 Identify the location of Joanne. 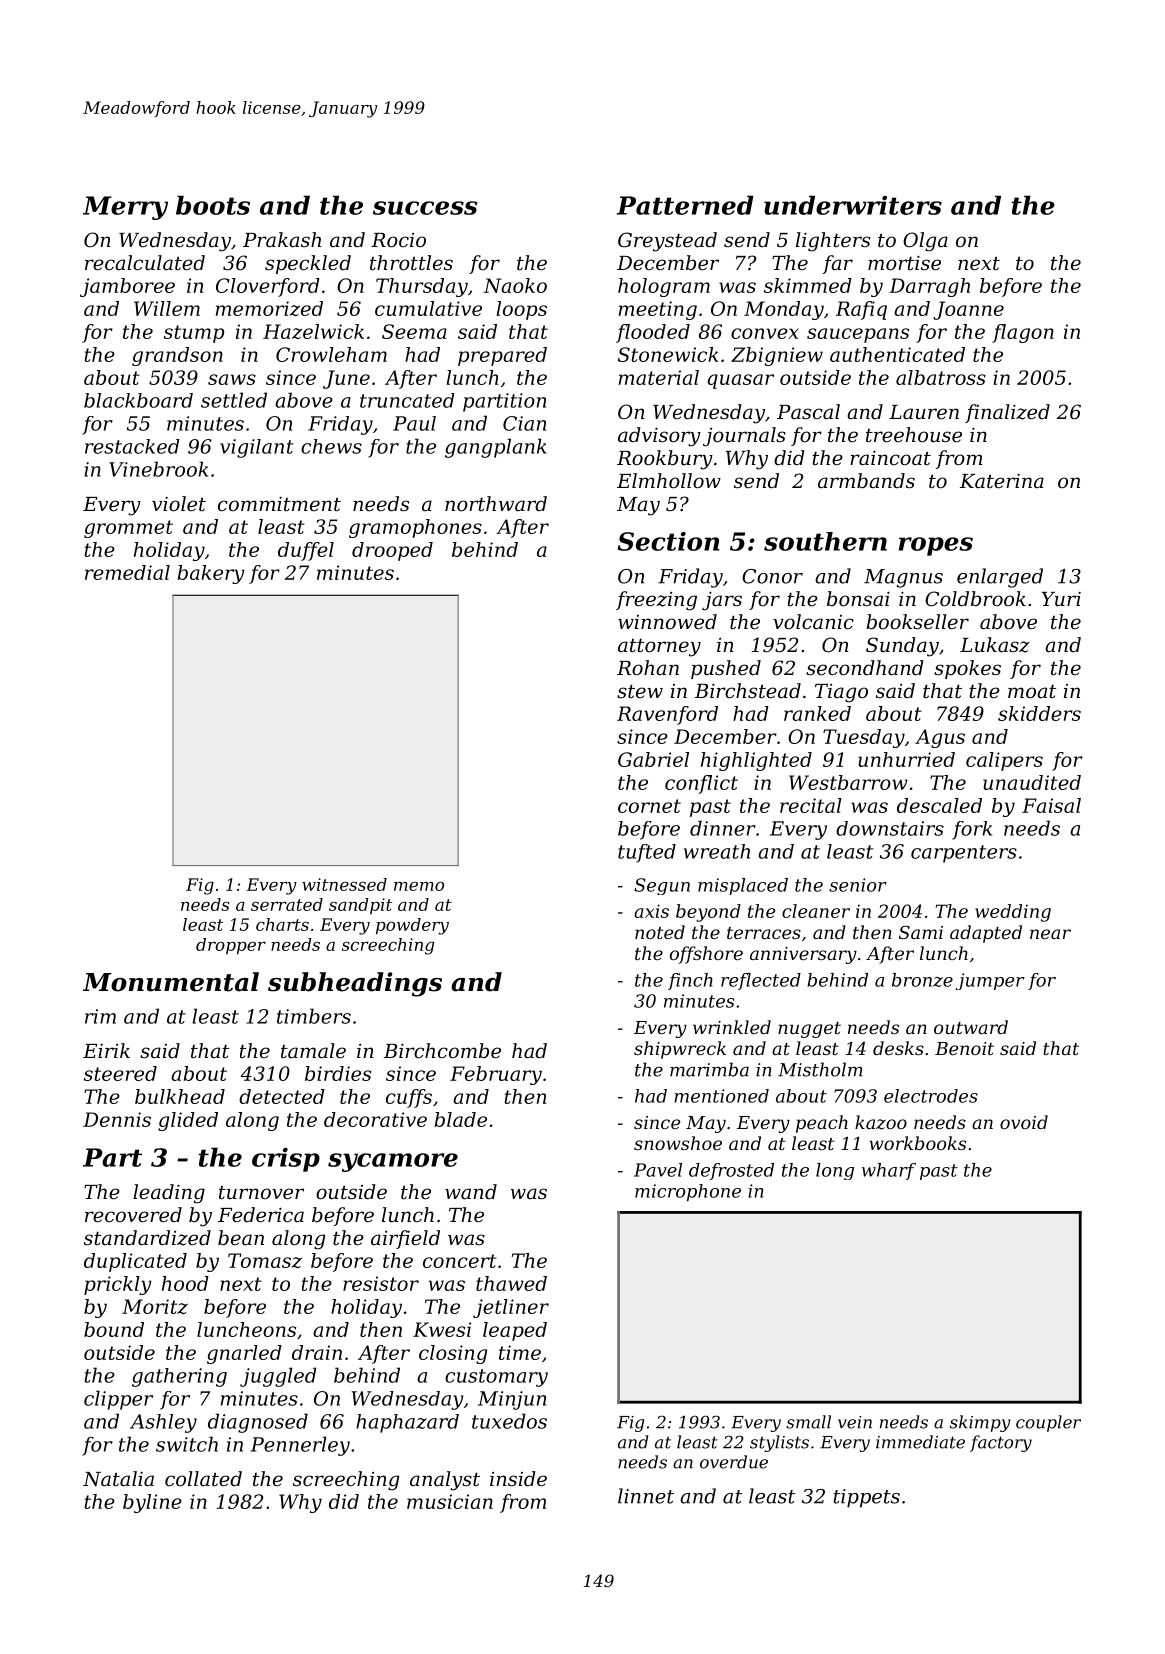
(968, 310).
